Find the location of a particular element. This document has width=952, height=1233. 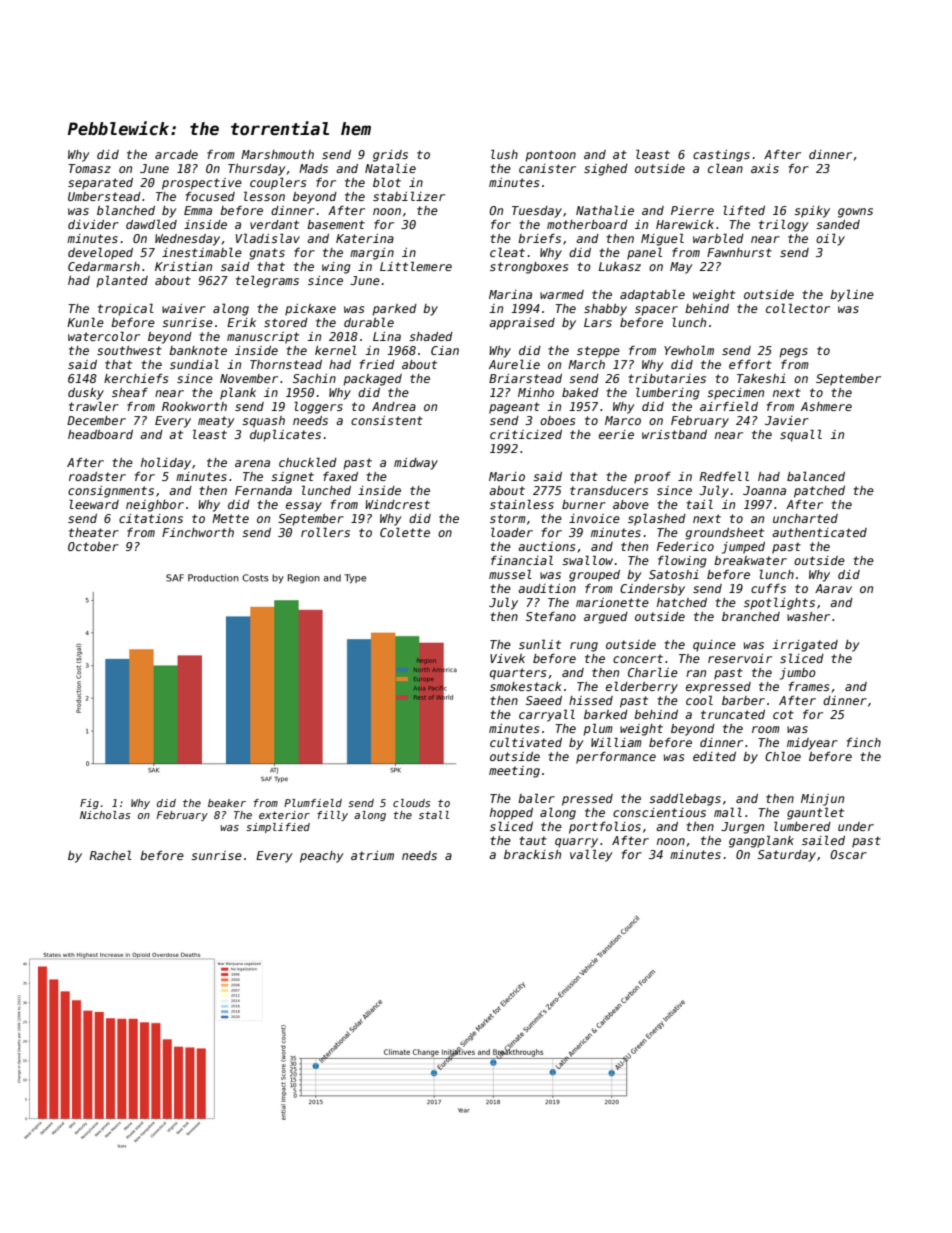

rung is located at coordinates (584, 647).
